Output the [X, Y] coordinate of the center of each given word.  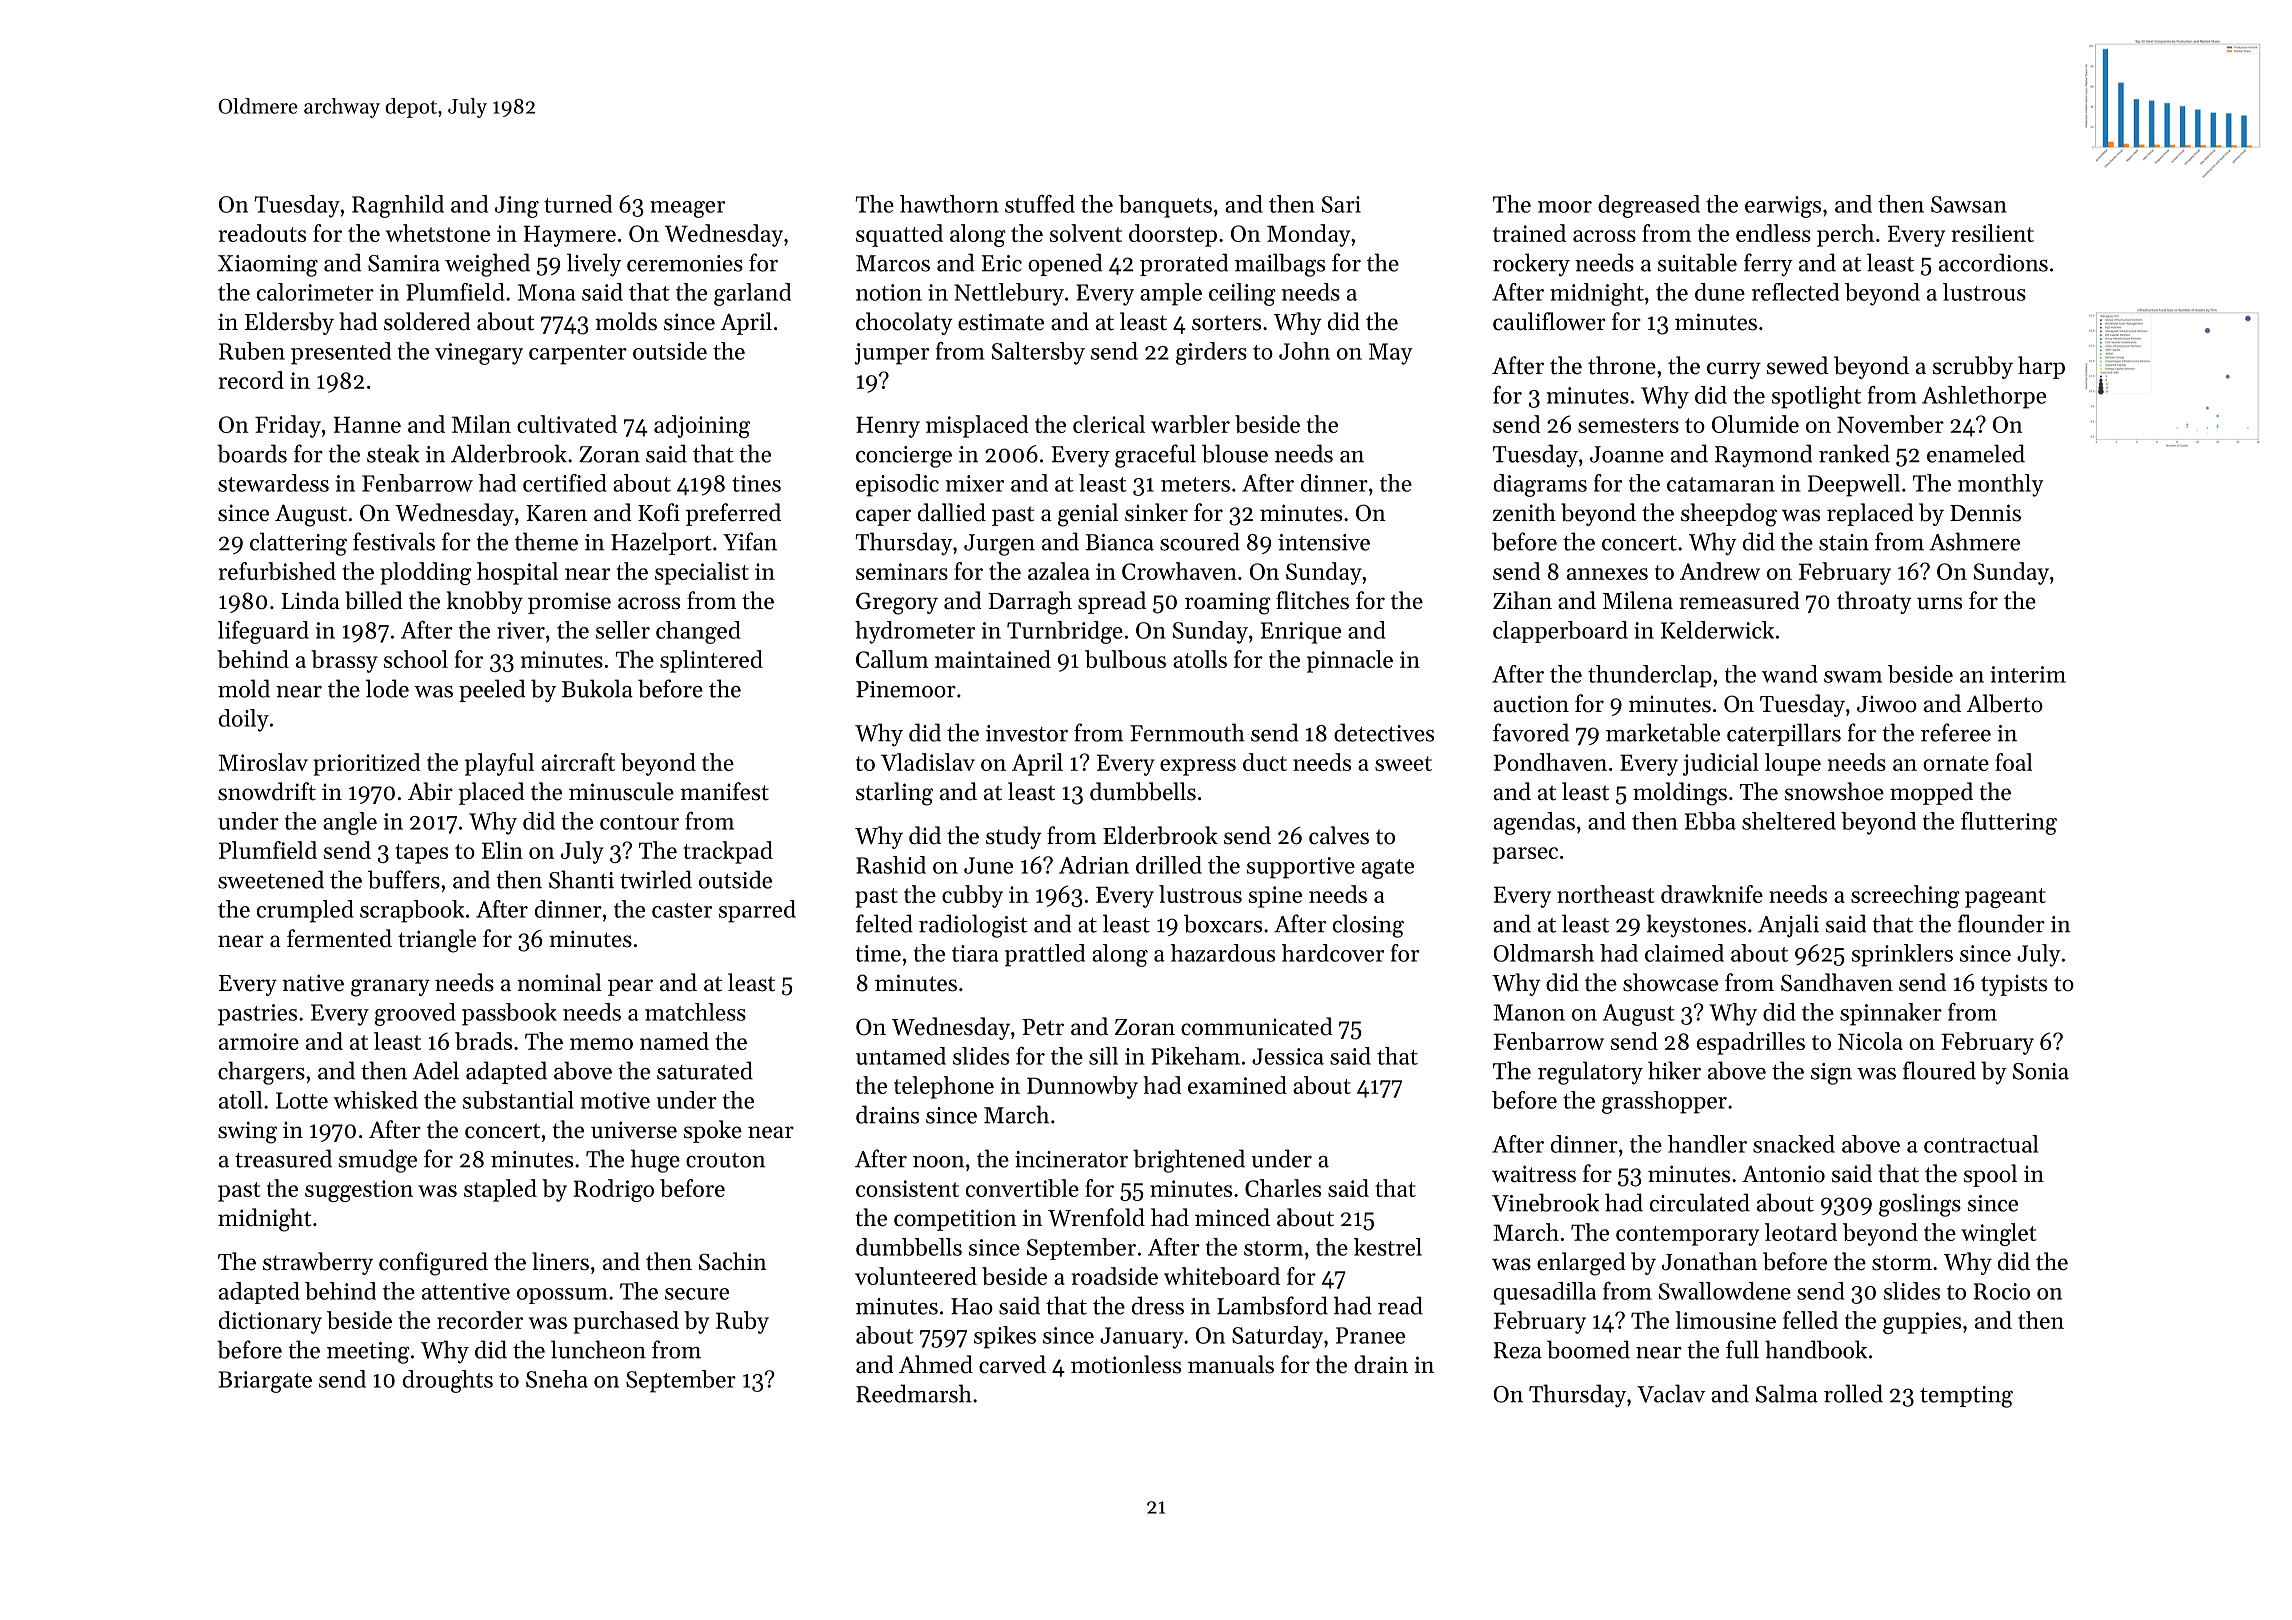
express [1198, 767]
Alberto [2005, 703]
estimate [1001, 322]
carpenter [578, 355]
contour [639, 822]
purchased [626, 1322]
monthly [2001, 485]
